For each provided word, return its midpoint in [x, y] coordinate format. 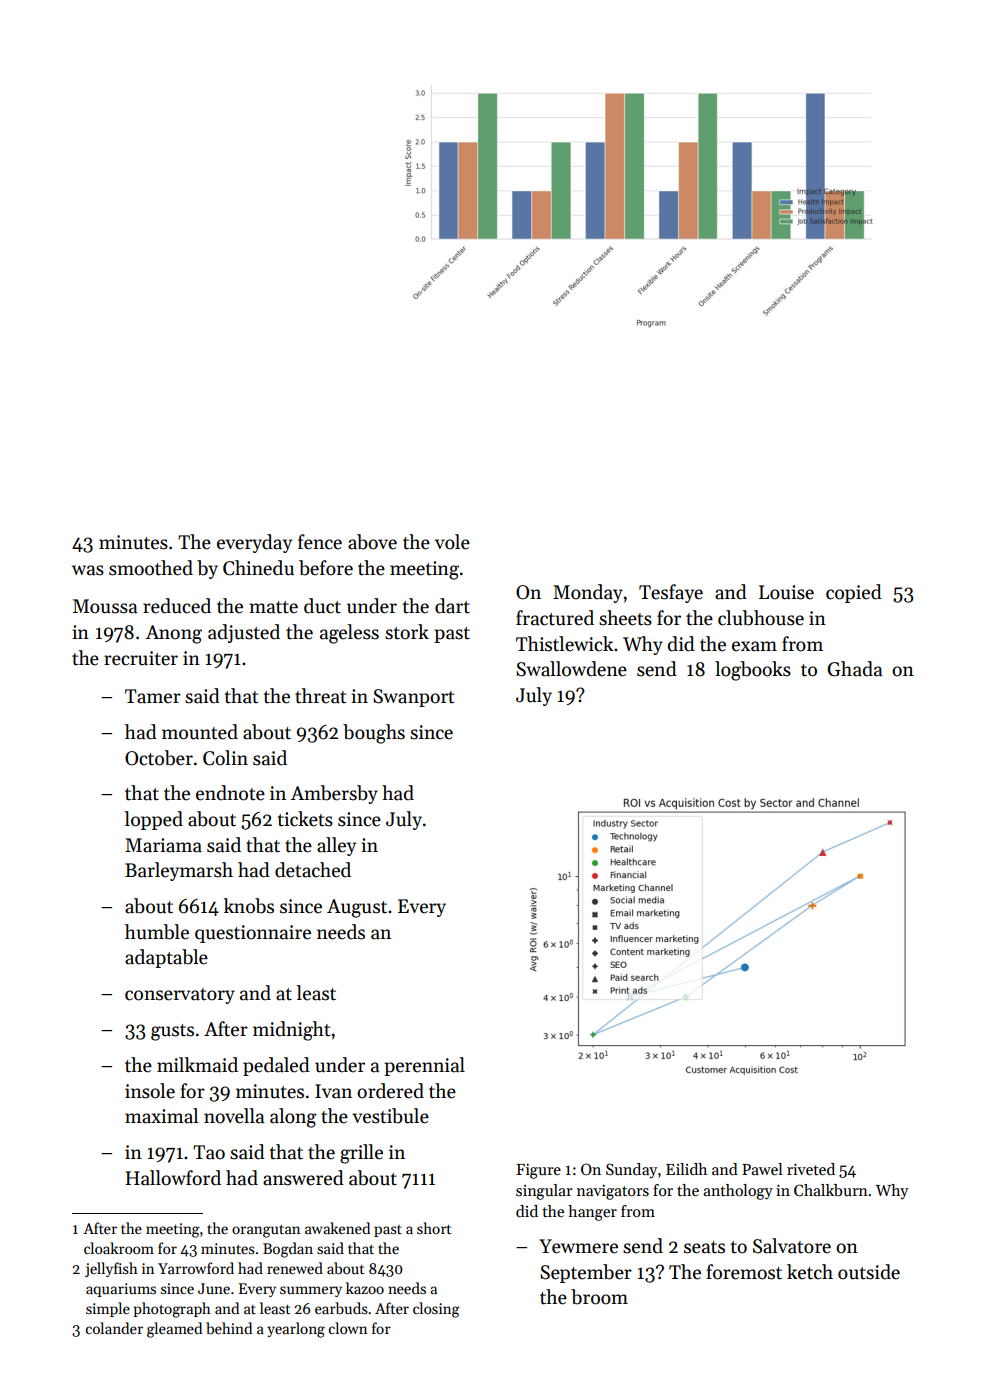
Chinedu [258, 568]
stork [407, 632]
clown [348, 1328]
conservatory [180, 996]
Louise [786, 592]
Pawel [762, 1169]
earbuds [341, 1308]
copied [854, 593]
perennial [424, 1066]
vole [452, 542]
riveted [811, 1169]
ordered [390, 1091]
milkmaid [197, 1065]
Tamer [153, 696]
